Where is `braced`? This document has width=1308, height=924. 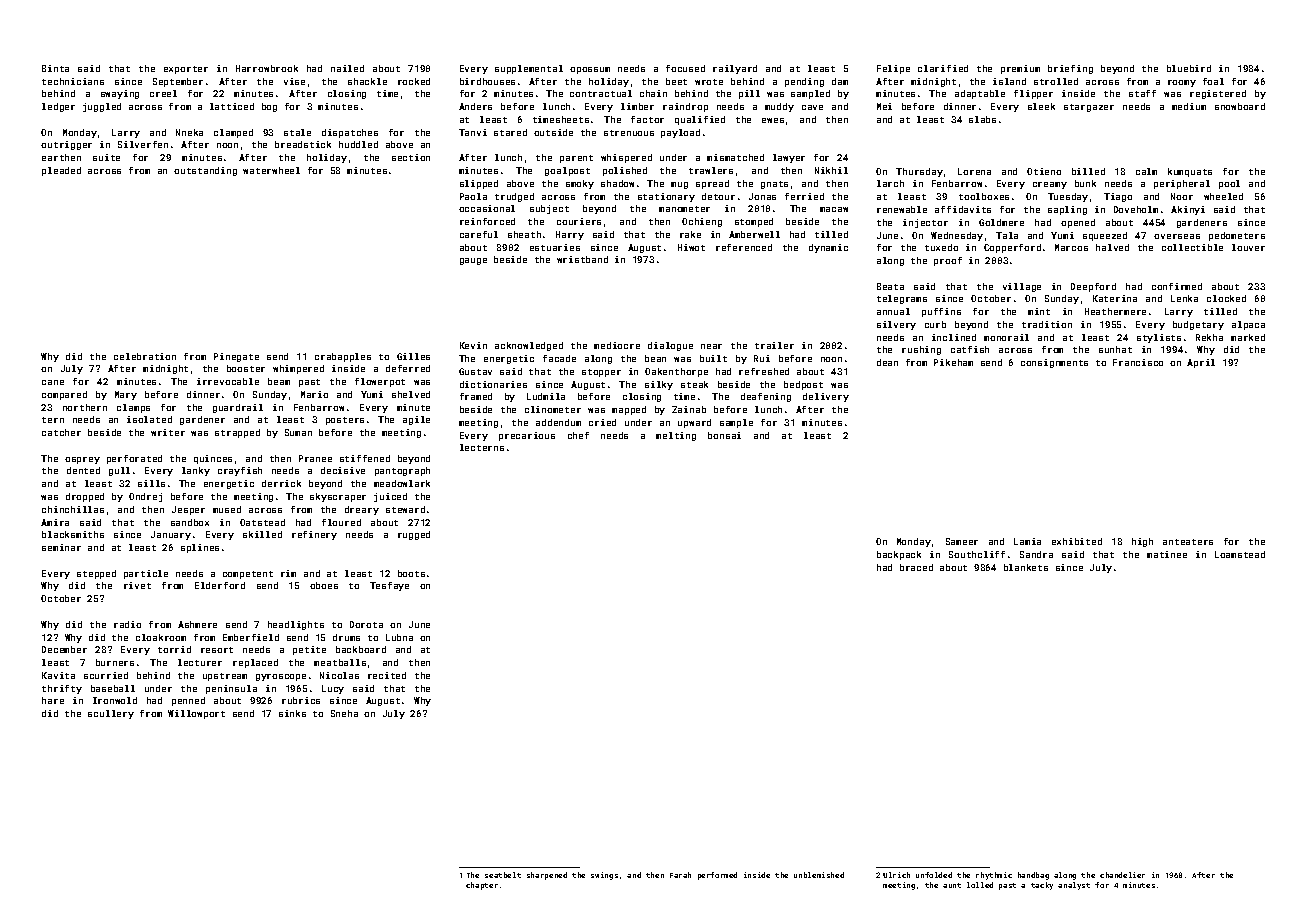 braced is located at coordinates (916, 567).
